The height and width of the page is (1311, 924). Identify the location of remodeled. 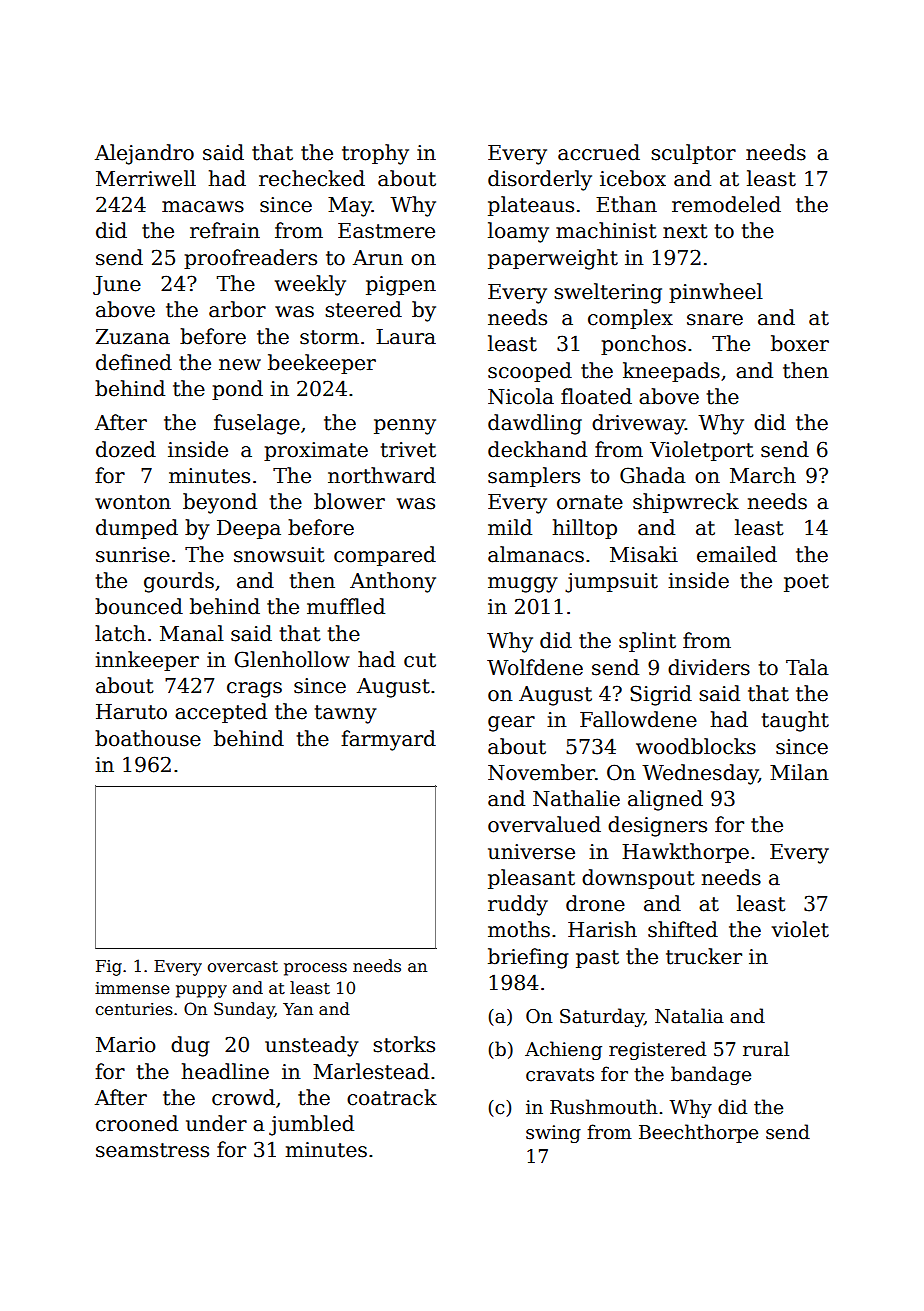
(726, 204).
